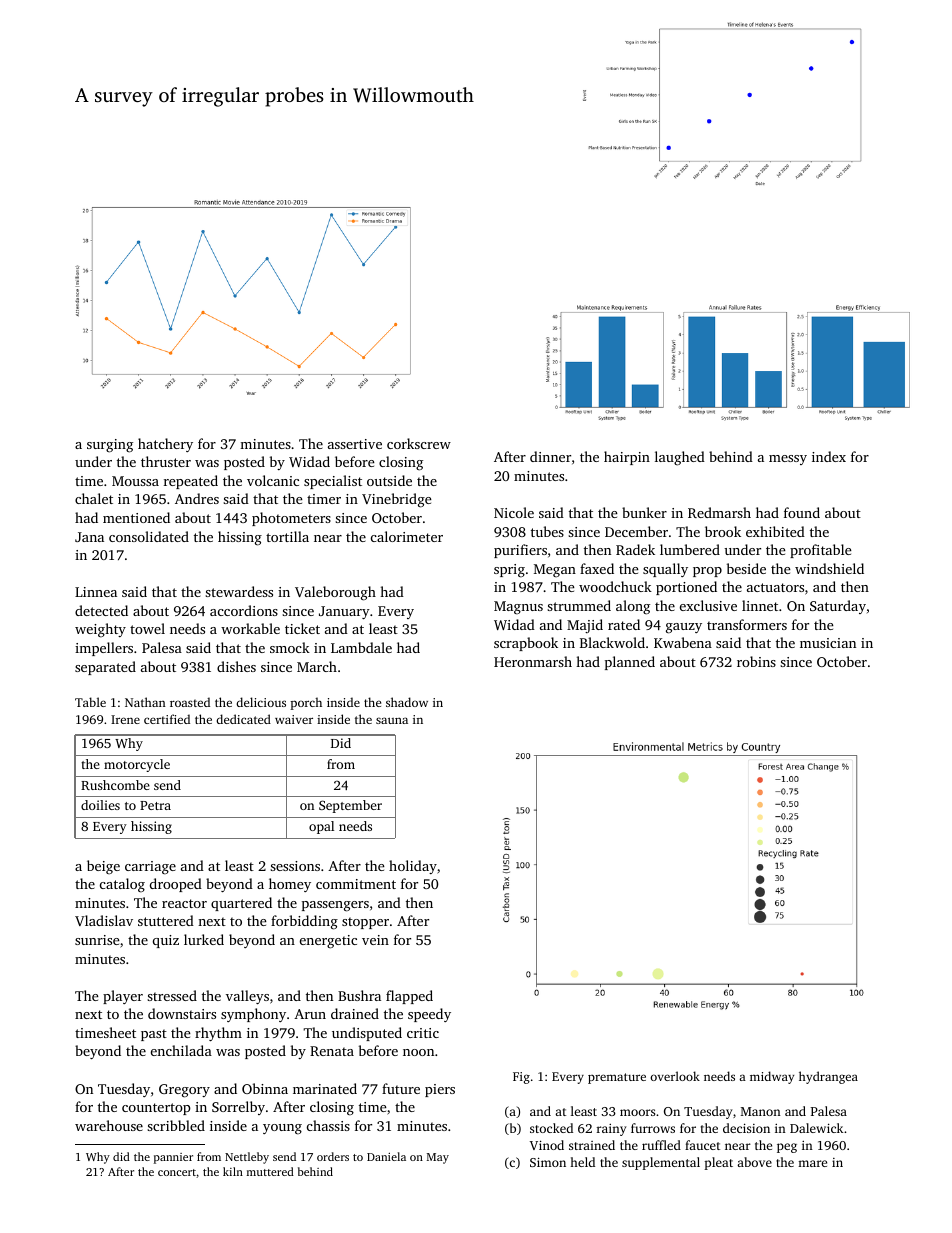 The height and width of the page is (1233, 952). I want to click on accordions, so click(244, 610).
